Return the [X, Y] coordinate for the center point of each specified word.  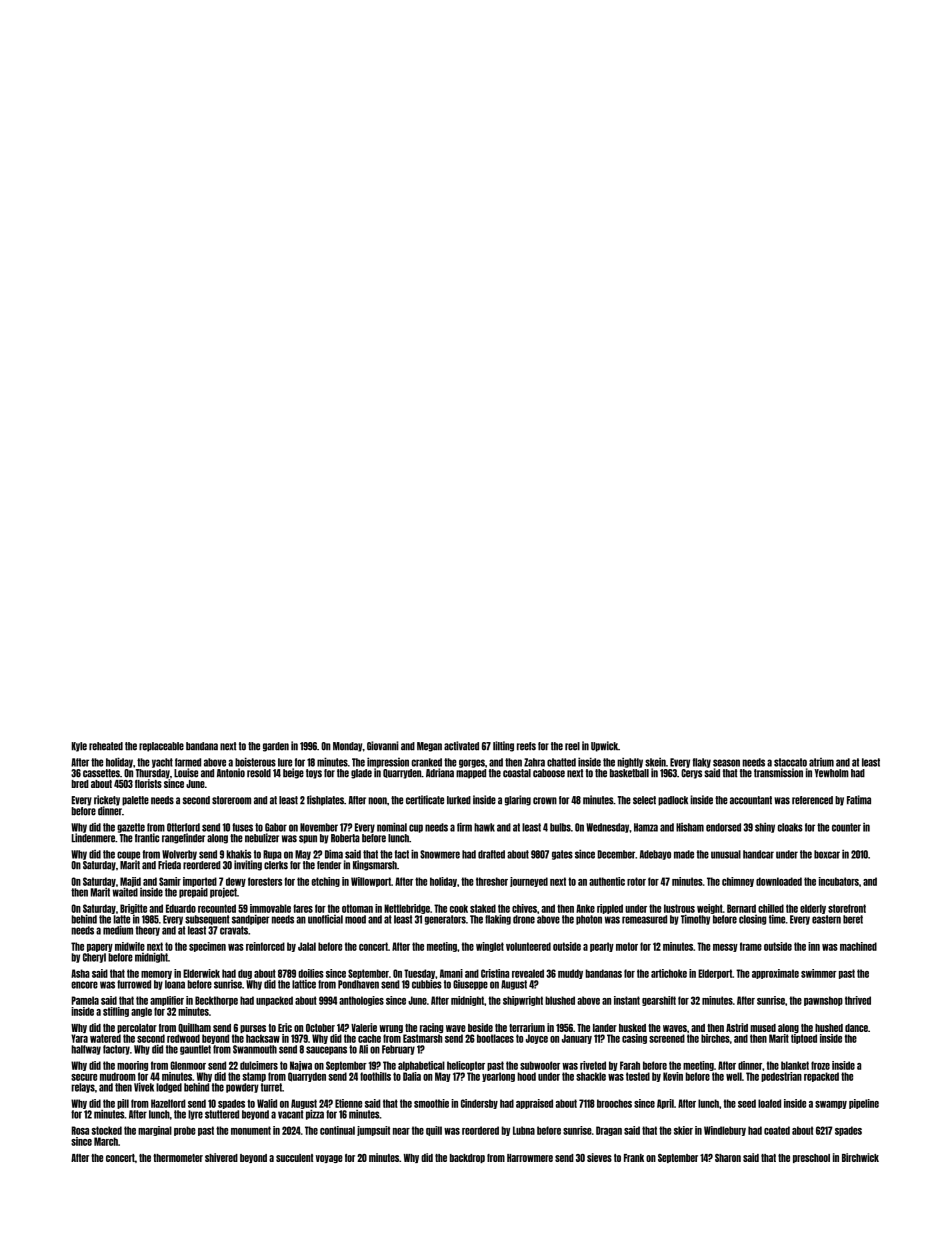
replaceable [161, 747]
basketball [629, 773]
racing [431, 1028]
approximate [775, 974]
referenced [812, 800]
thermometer [178, 1158]
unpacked [274, 1001]
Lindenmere [93, 838]
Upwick [604, 746]
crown [545, 801]
